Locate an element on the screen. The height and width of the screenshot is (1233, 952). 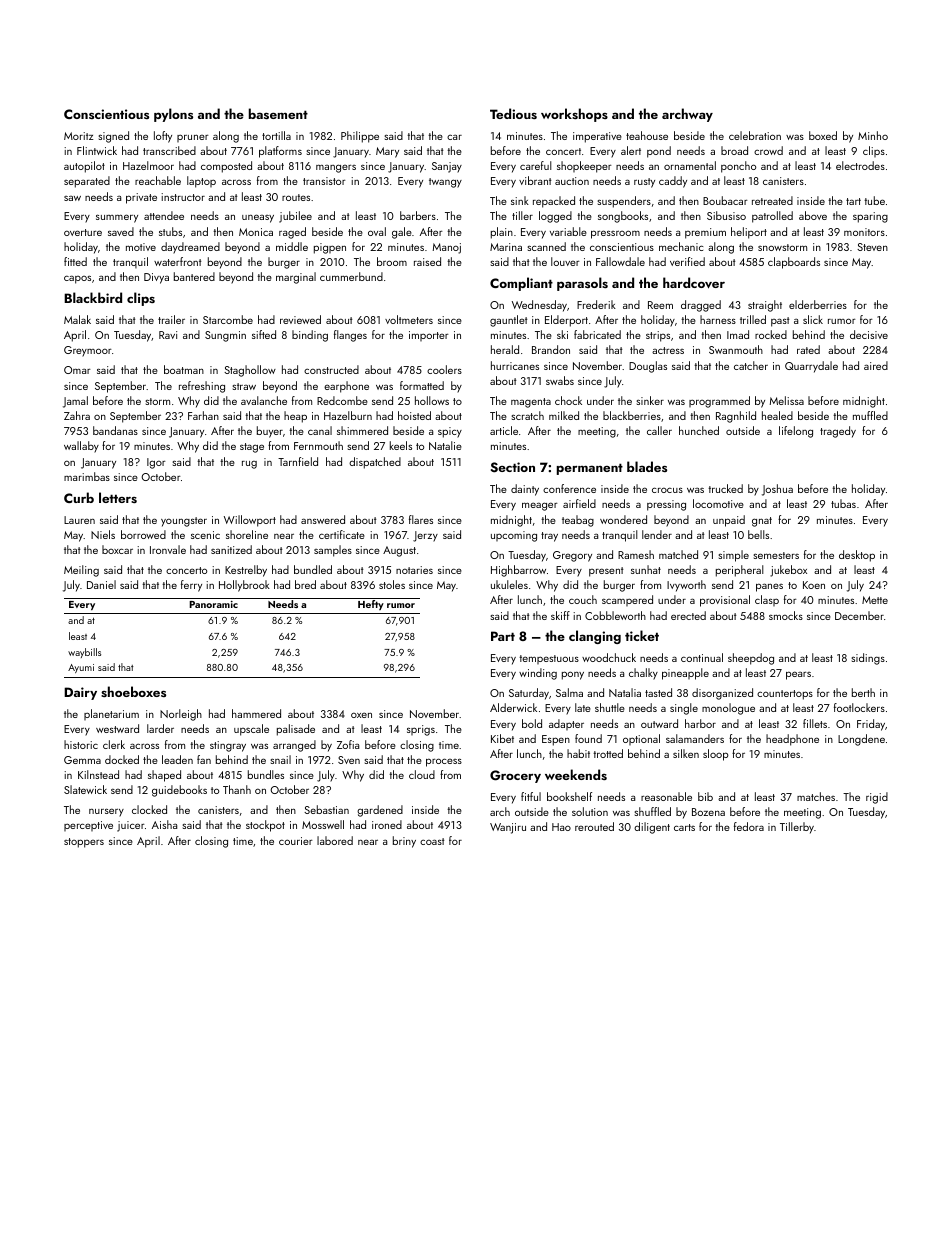
Ragnhild is located at coordinates (736, 417).
